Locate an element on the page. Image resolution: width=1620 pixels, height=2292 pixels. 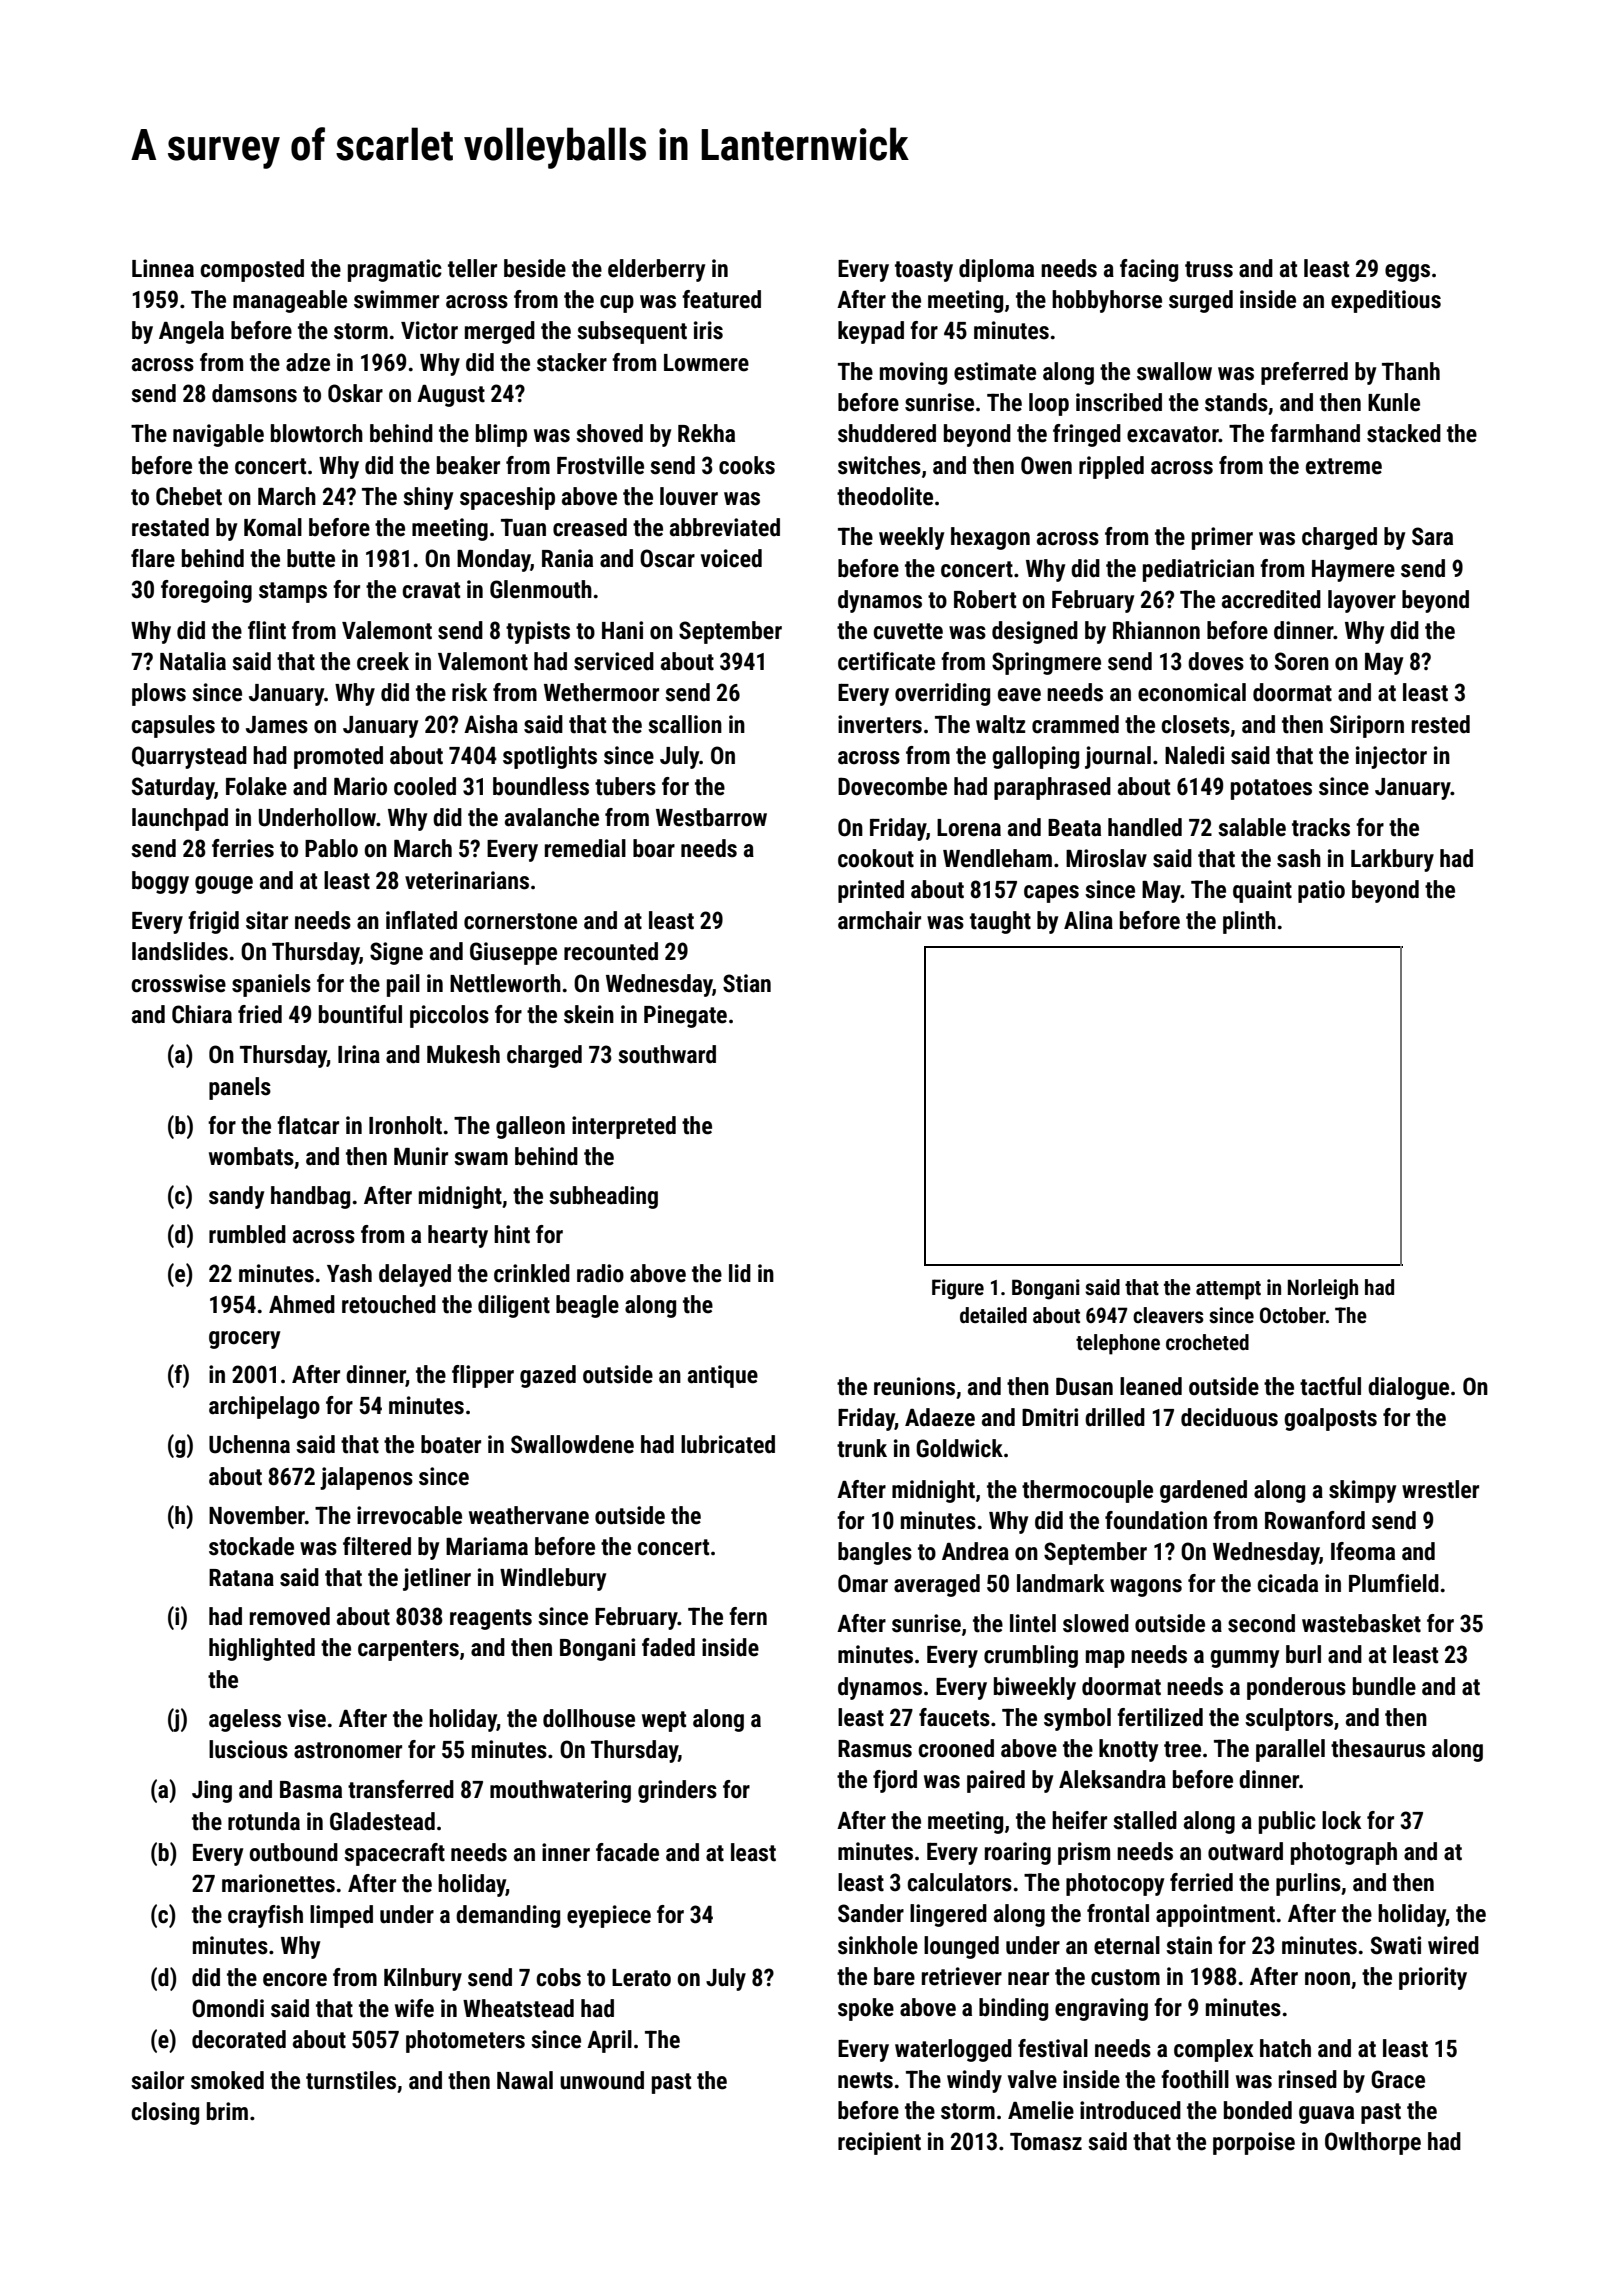
landslides is located at coordinates (180, 951).
